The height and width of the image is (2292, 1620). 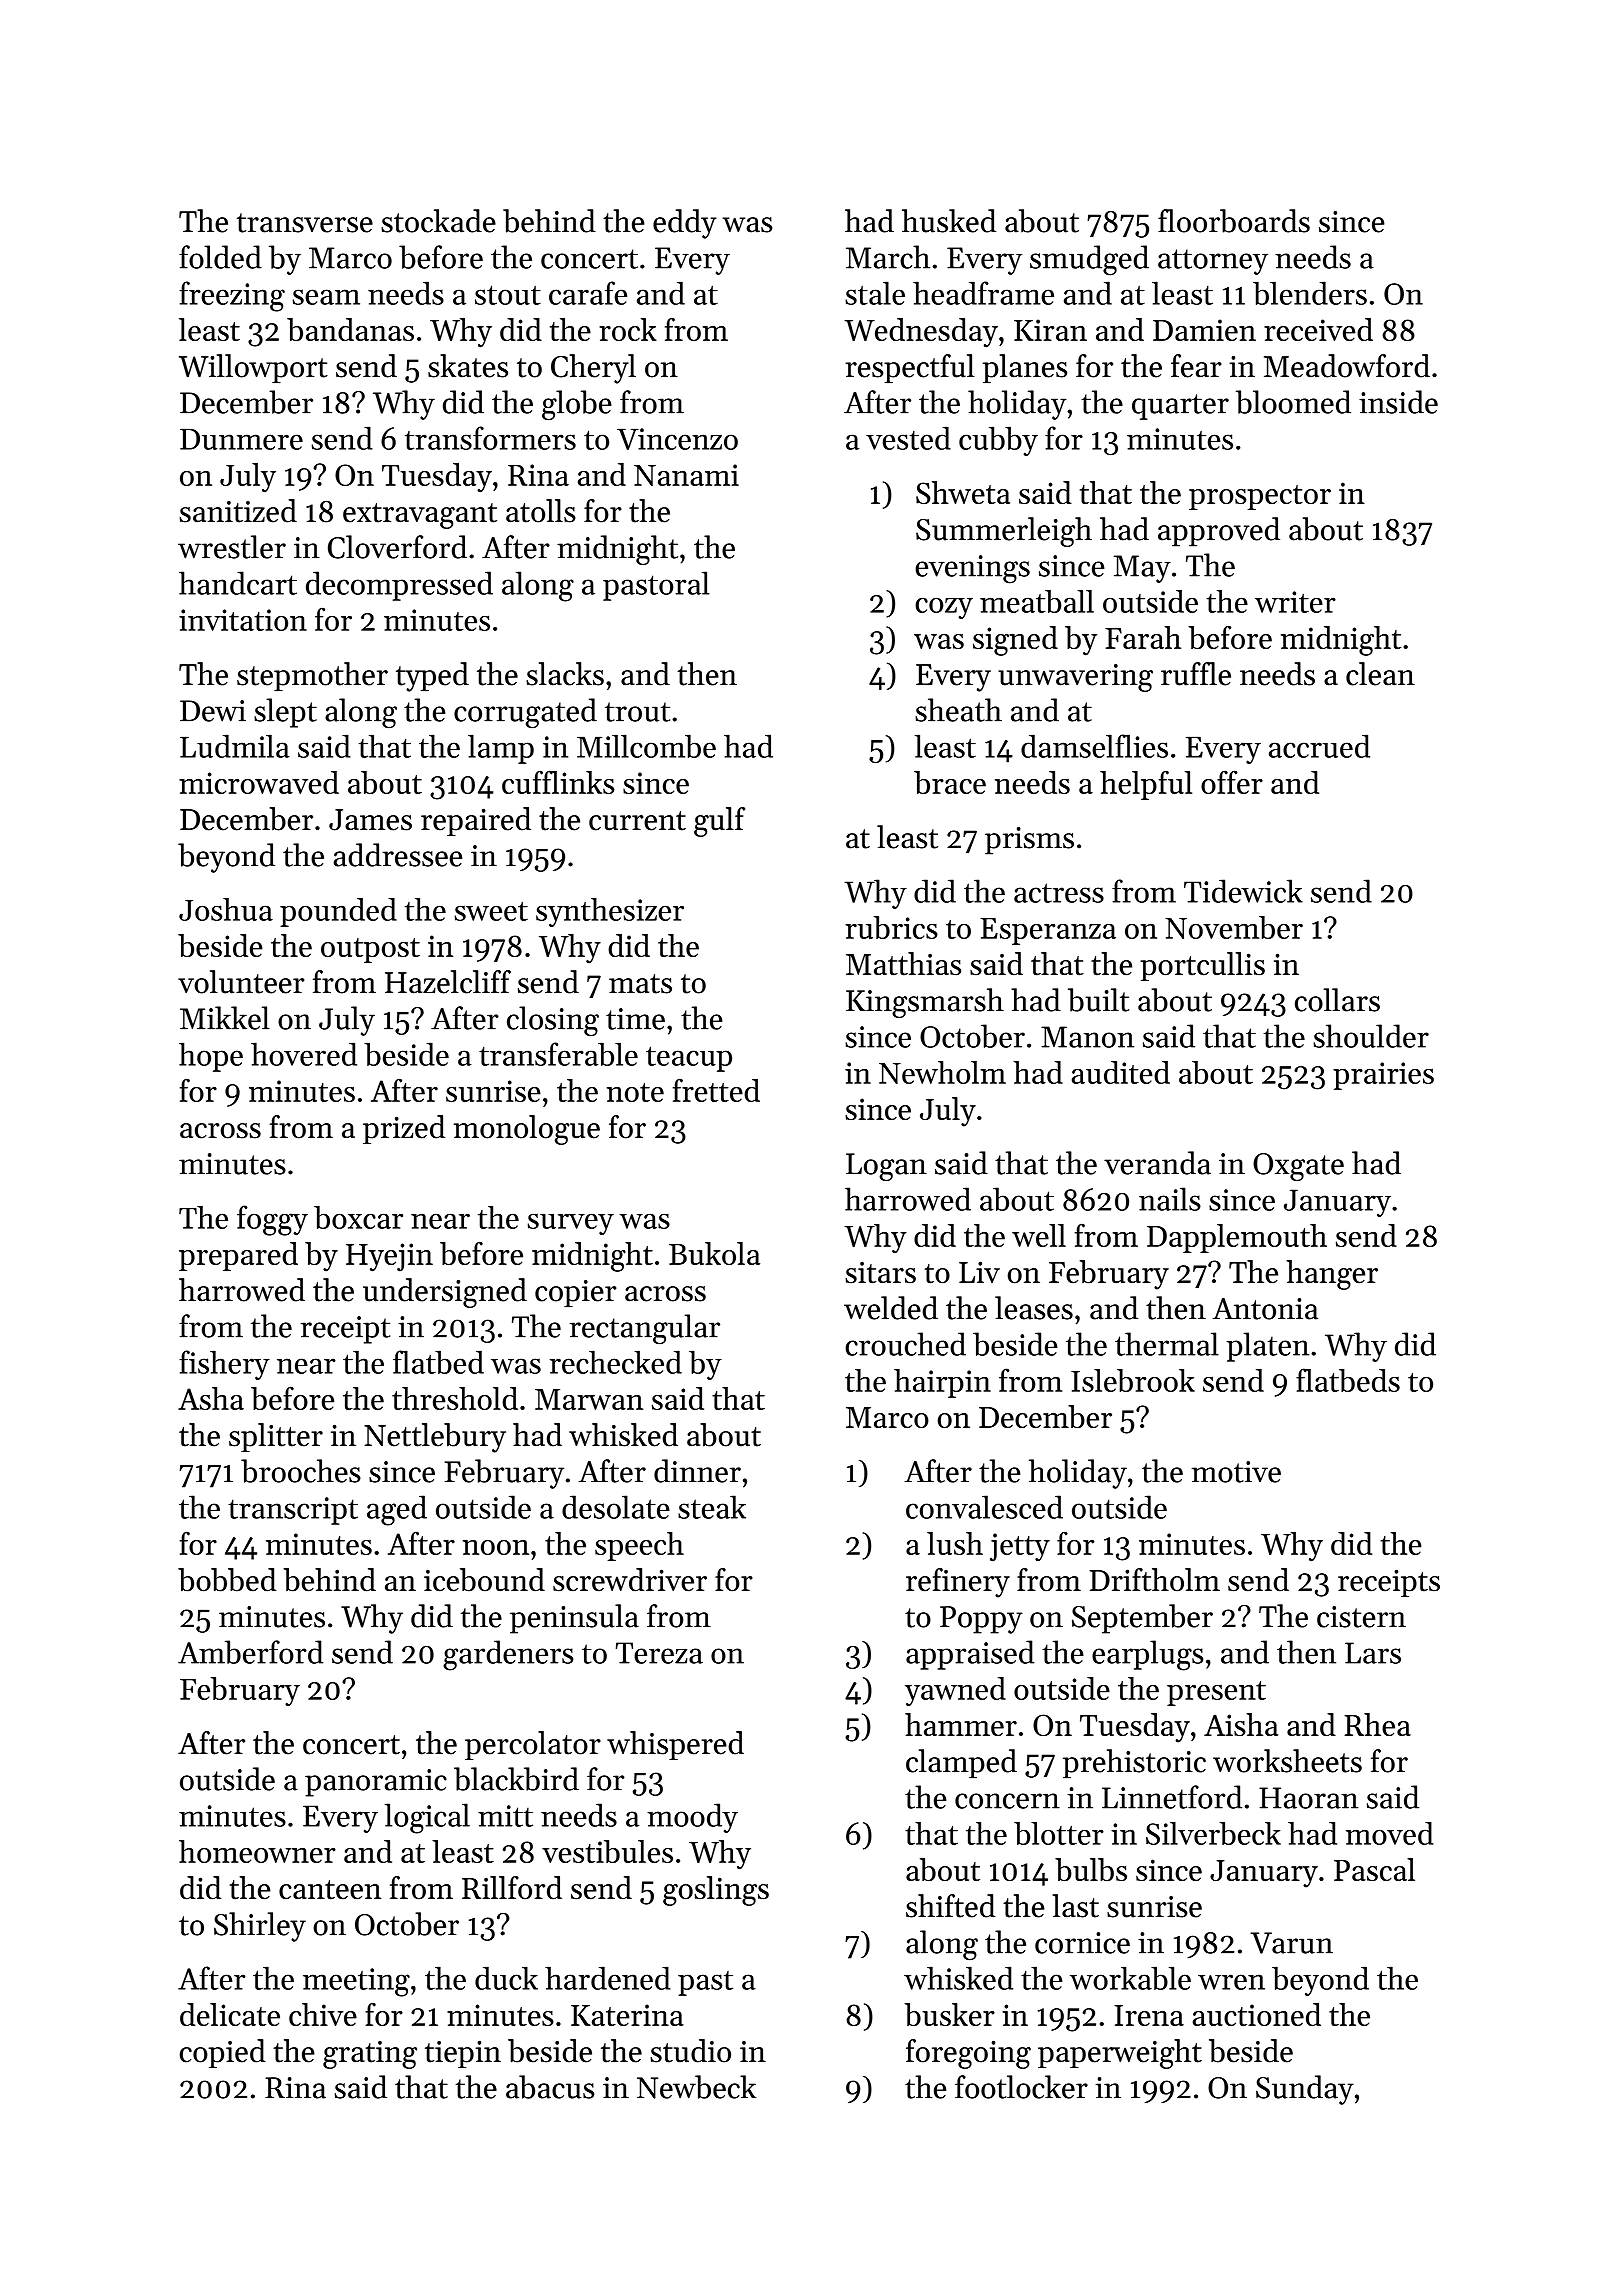 I want to click on unwavering, so click(x=1075, y=678).
